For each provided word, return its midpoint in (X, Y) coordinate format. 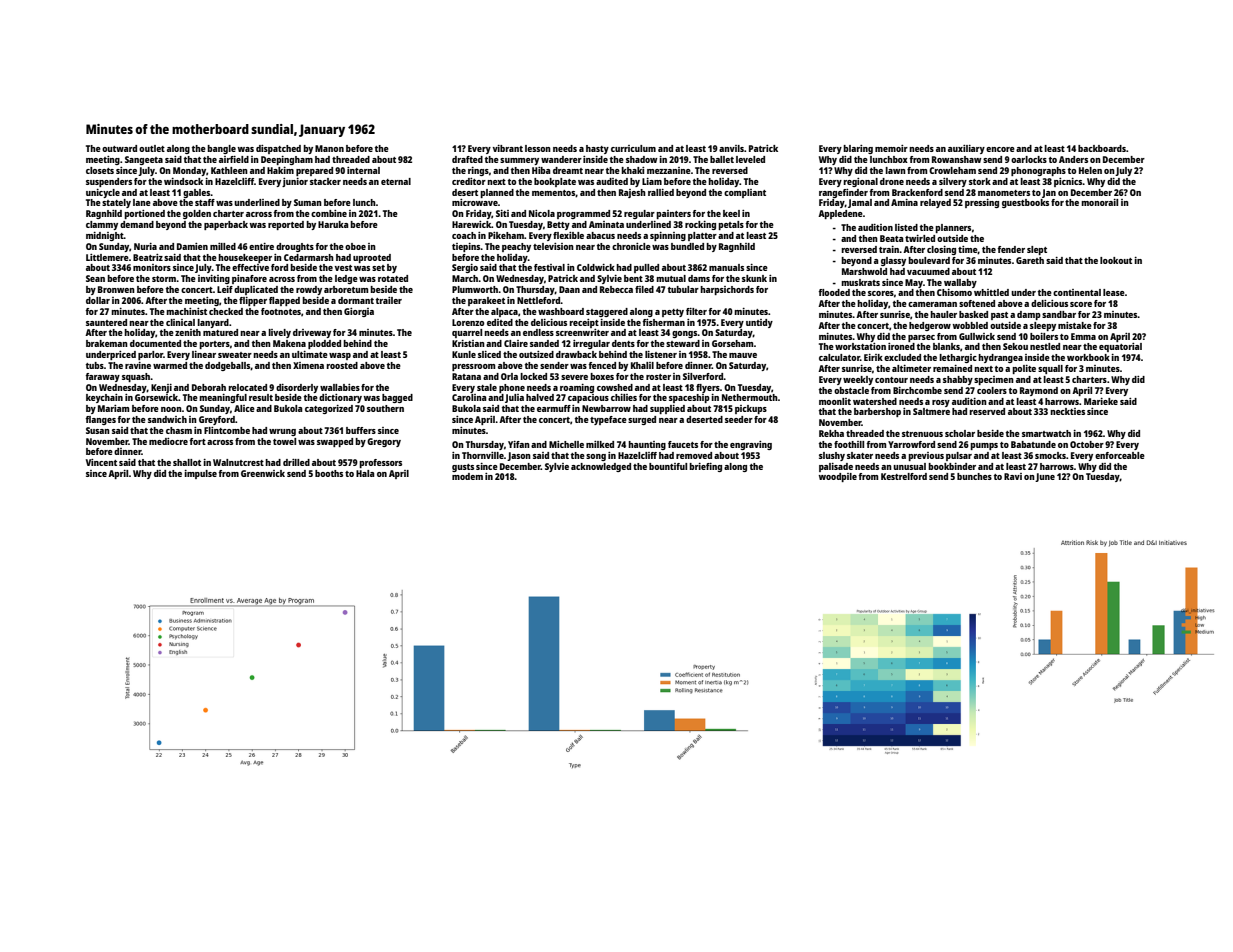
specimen (994, 380)
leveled (750, 159)
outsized (536, 354)
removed (694, 455)
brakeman (107, 343)
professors (380, 463)
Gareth (1030, 260)
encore (1000, 149)
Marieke (1101, 401)
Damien (192, 246)
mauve (743, 355)
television (553, 246)
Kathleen (229, 170)
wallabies (340, 387)
